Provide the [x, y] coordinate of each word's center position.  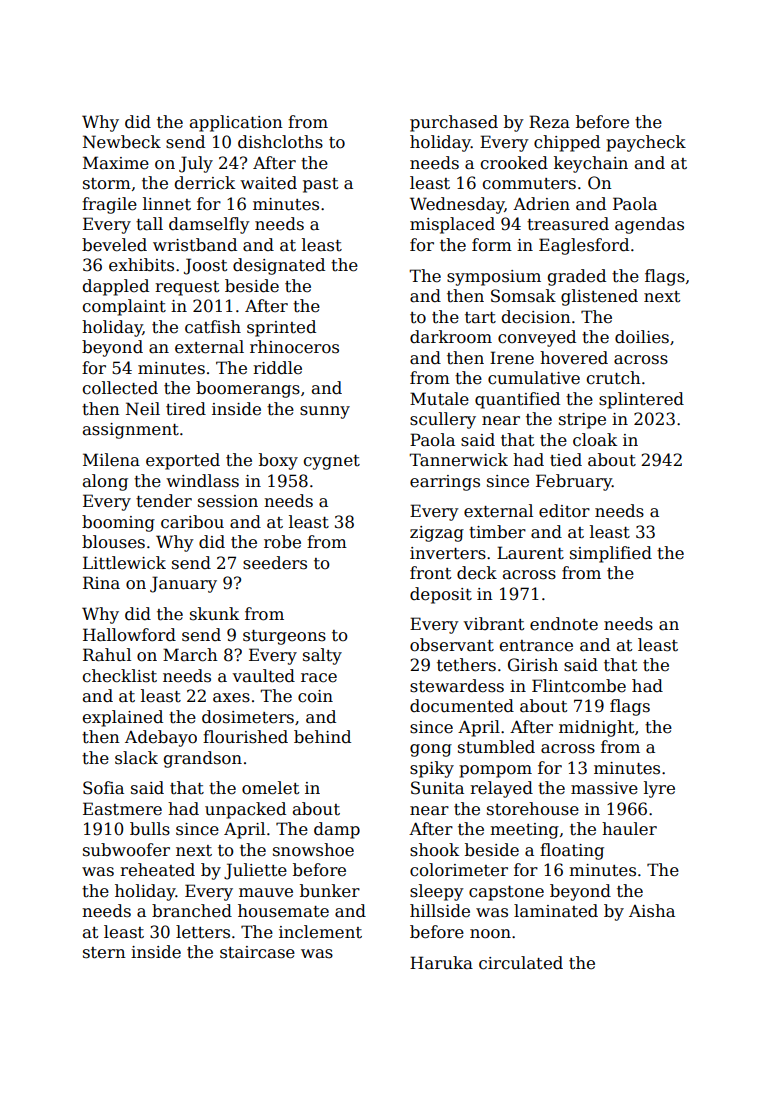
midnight [596, 728]
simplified [611, 554]
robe [282, 542]
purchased [454, 123]
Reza [549, 122]
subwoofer [126, 850]
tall [149, 224]
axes [231, 698]
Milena [111, 460]
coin [315, 696]
